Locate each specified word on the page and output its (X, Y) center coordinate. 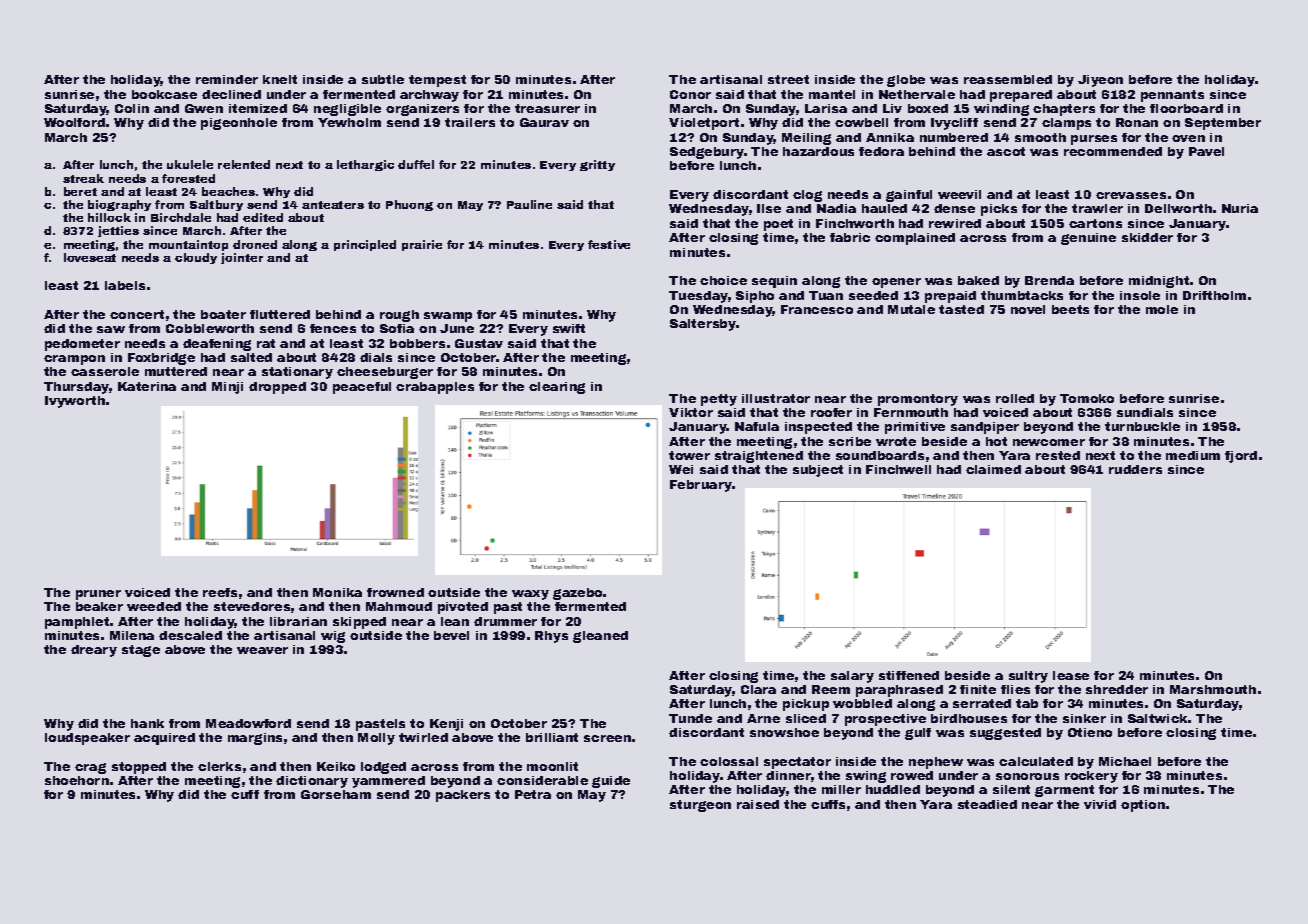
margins (255, 739)
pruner (98, 595)
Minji (227, 388)
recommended (1113, 151)
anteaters (333, 205)
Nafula (757, 426)
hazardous (818, 151)
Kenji (446, 725)
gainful (909, 196)
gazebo (577, 594)
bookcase (164, 94)
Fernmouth (911, 412)
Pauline (529, 204)
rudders (1135, 469)
